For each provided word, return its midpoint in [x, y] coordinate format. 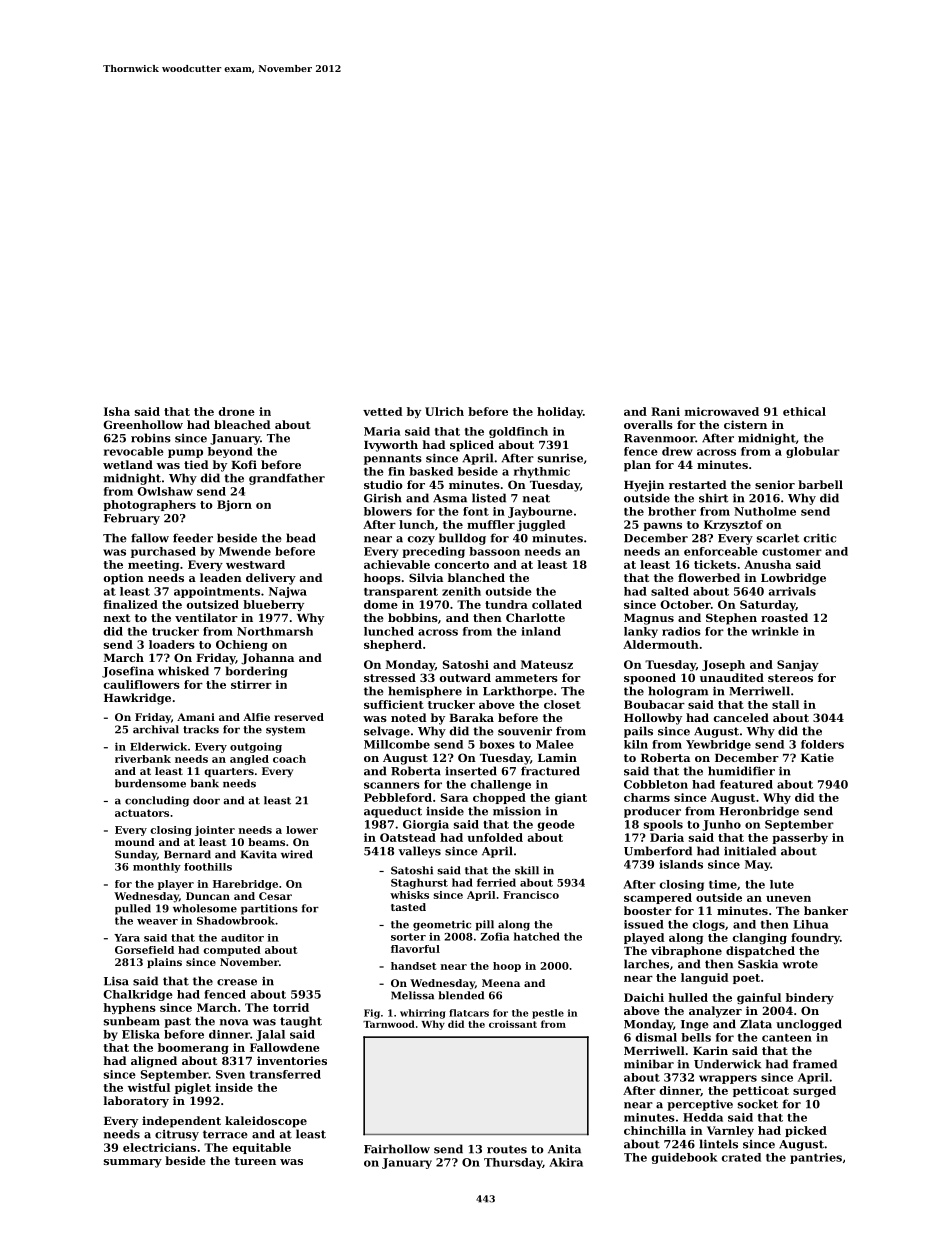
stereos [790, 678]
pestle [548, 1014]
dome [381, 604]
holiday [560, 412]
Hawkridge [137, 699]
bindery [810, 998]
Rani [665, 411]
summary [133, 1163]
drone [237, 411]
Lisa [116, 981]
